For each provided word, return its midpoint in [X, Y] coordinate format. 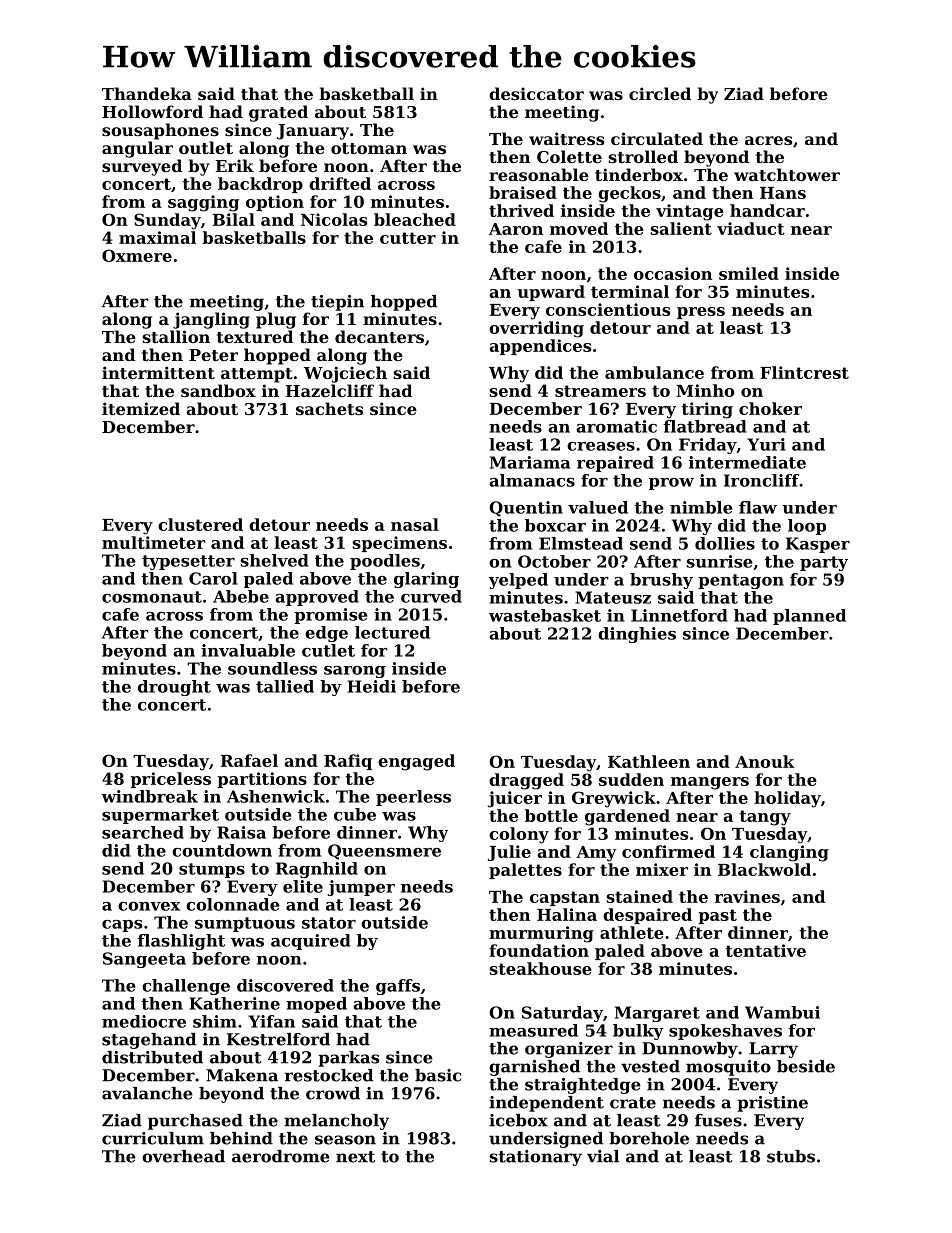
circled [660, 93]
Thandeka [147, 93]
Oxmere [137, 255]
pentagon [741, 581]
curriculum [153, 1138]
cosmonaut [152, 597]
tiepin [337, 303]
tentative [765, 950]
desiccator [536, 93]
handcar [767, 210]
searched [143, 832]
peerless [413, 798]
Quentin [526, 509]
